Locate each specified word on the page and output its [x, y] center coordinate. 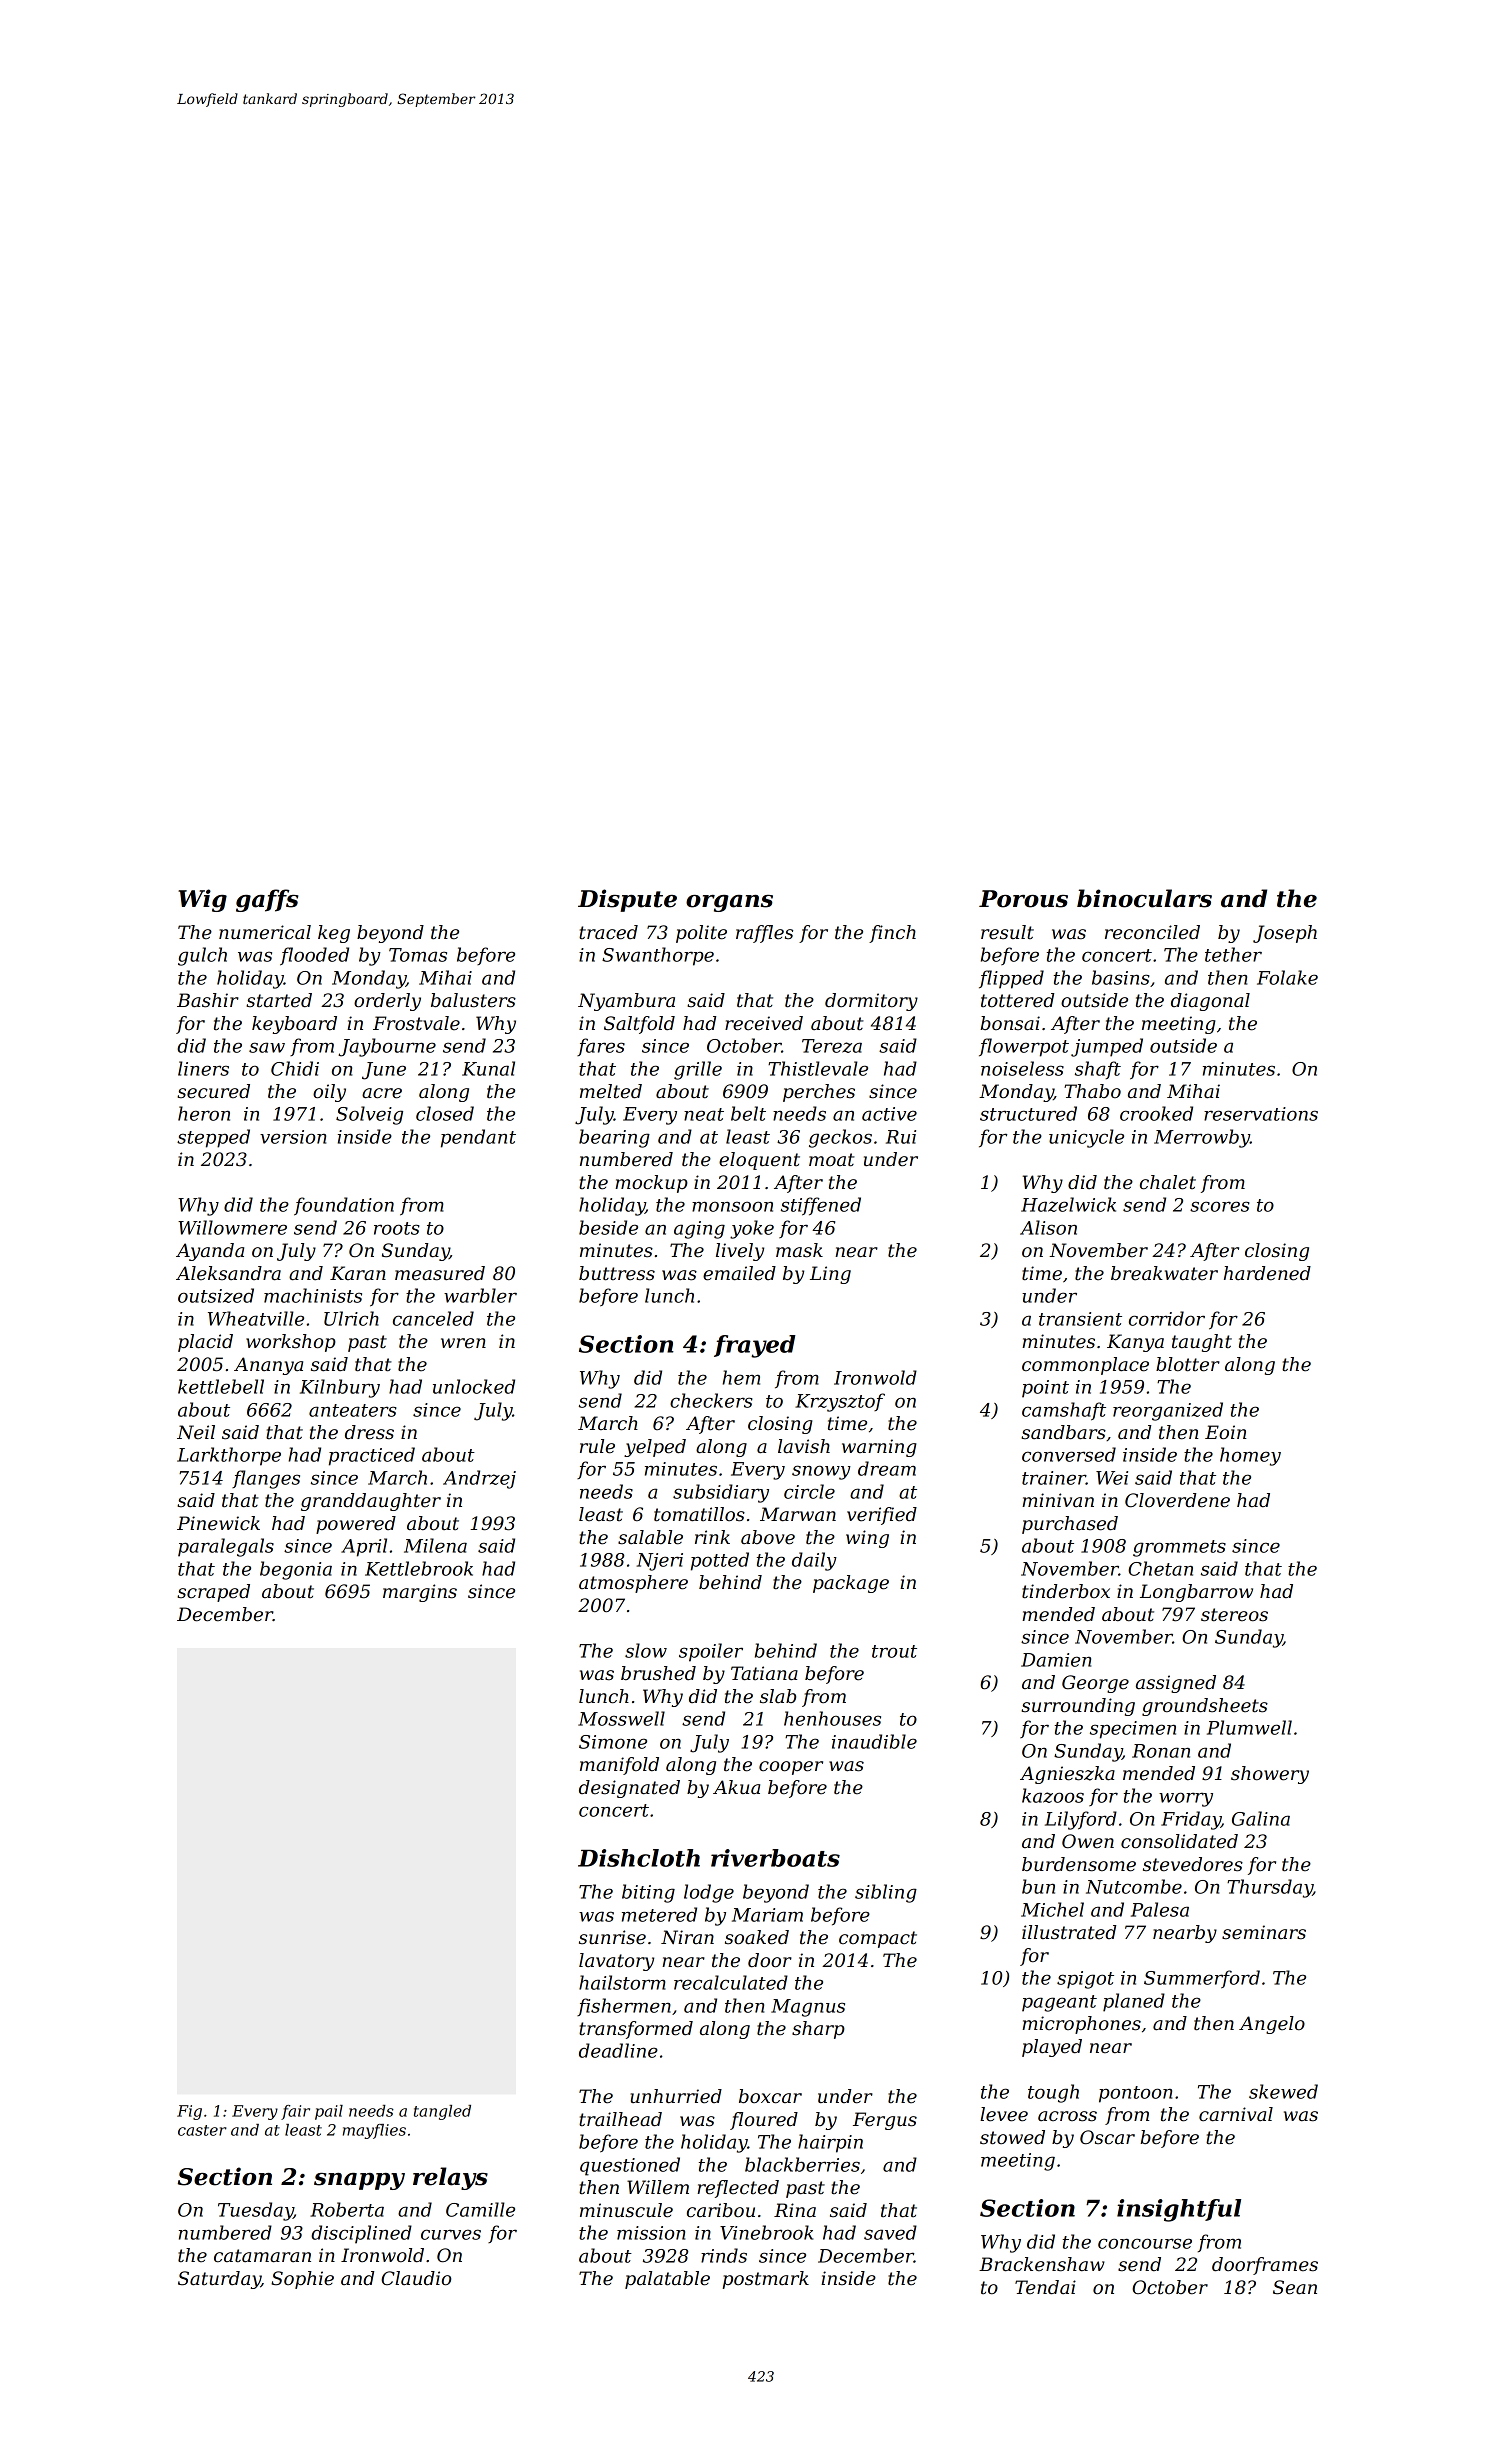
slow [646, 1650]
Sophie [302, 2280]
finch [892, 934]
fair [295, 2112]
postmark [765, 2280]
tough [1053, 2093]
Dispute [627, 900]
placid [205, 1343]
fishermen [624, 2007]
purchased [1070, 1525]
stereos [1234, 1615]
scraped [213, 1593]
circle [809, 1491]
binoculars [1144, 898]
